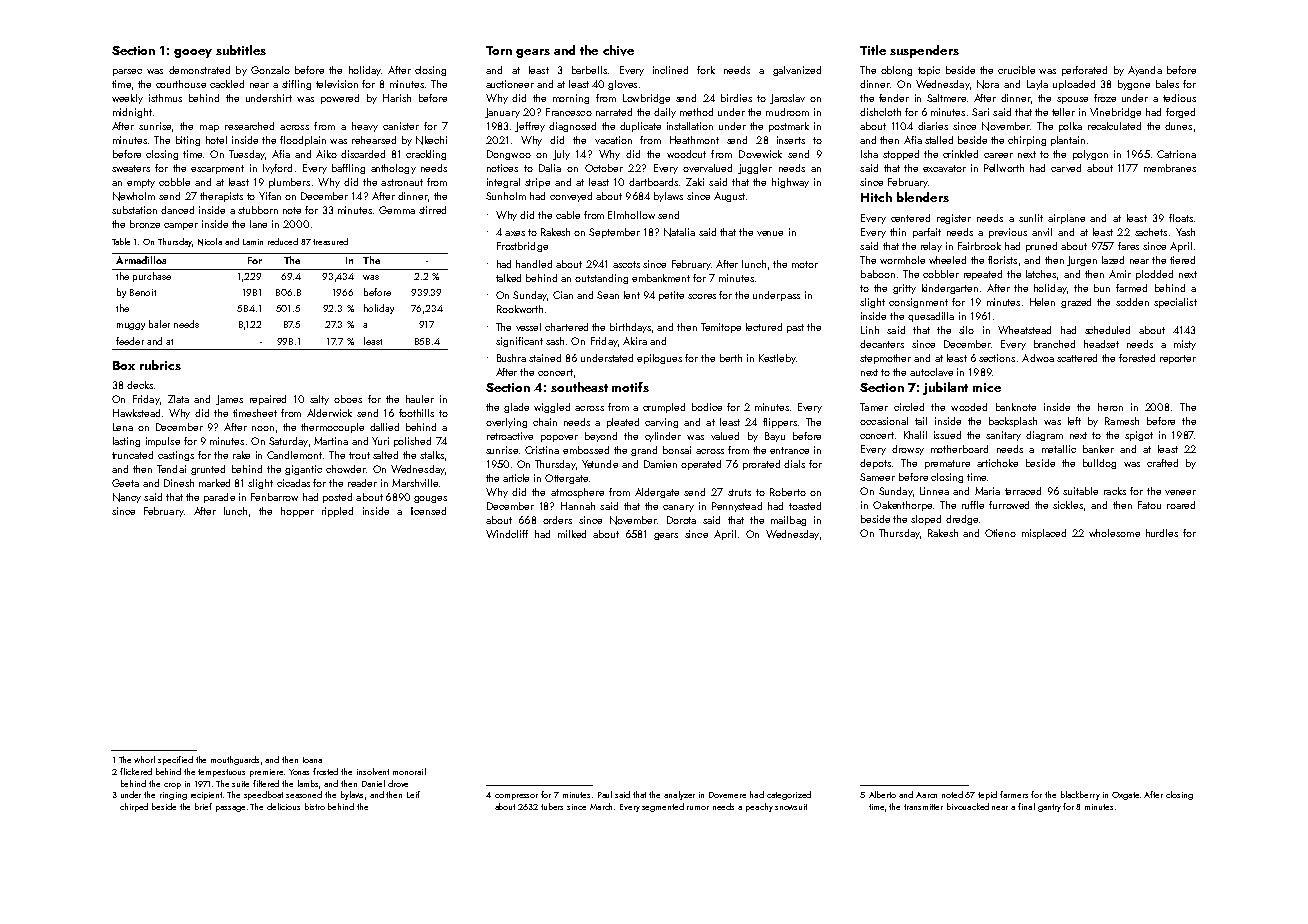 The height and width of the page is (924, 1308). Describe the element at coordinates (557, 520) in the page. I see `orders` at that location.
